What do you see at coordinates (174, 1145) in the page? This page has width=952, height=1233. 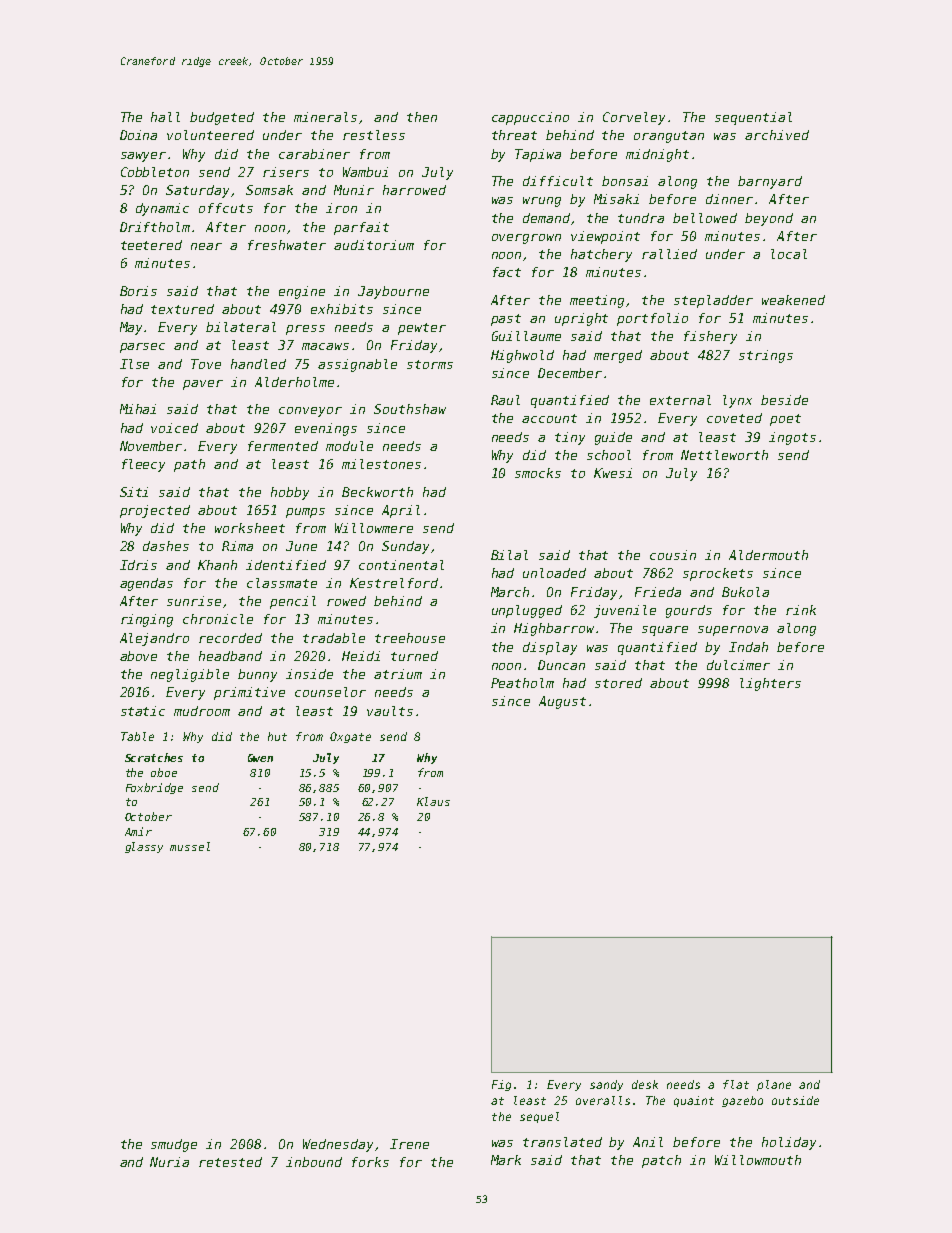 I see `smudge` at bounding box center [174, 1145].
